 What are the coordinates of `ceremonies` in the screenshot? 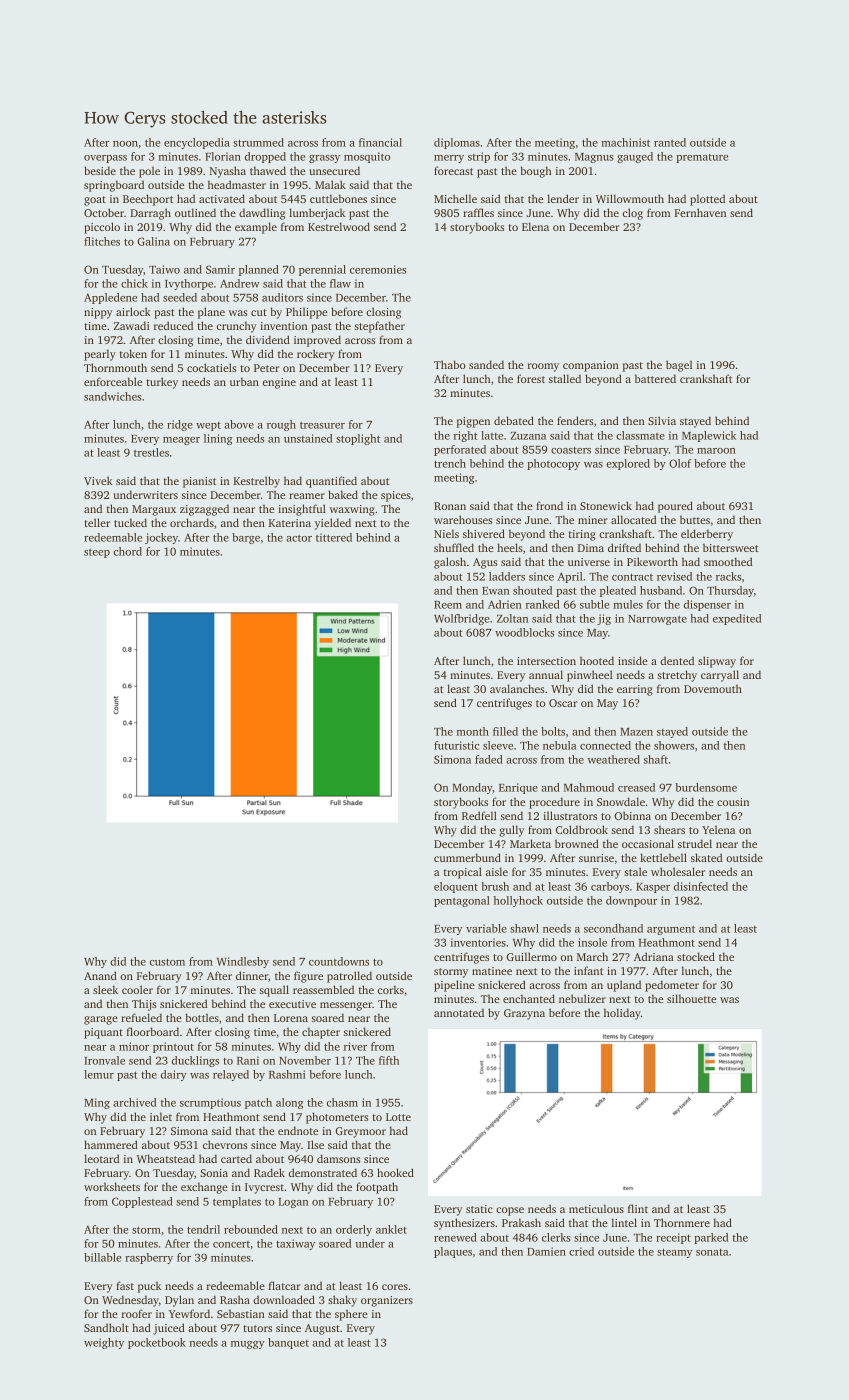 It's located at (378, 269).
